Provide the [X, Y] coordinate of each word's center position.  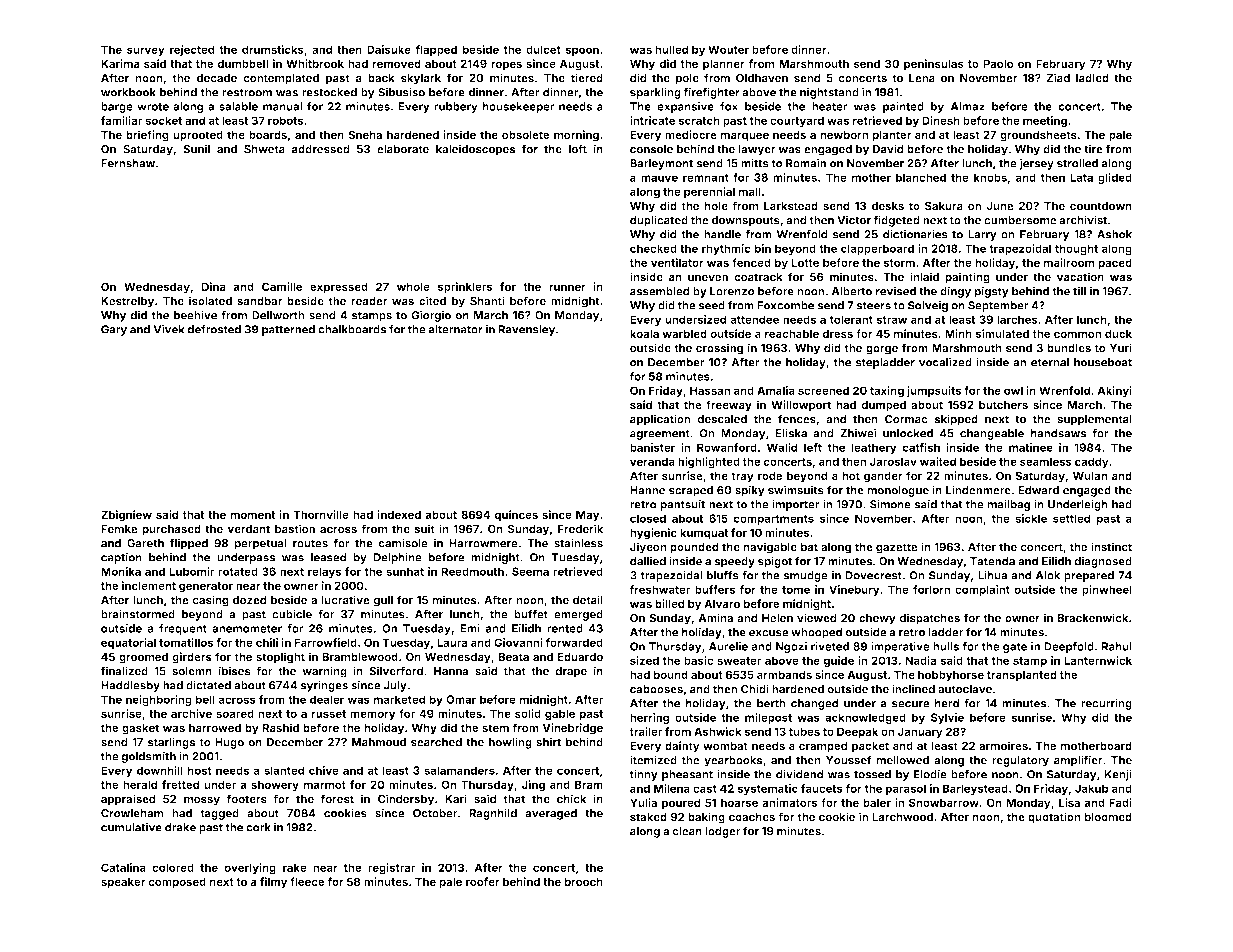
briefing [147, 136]
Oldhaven [762, 78]
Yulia [643, 802]
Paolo [998, 63]
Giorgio [431, 316]
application [660, 420]
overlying [250, 869]
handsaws [1059, 433]
